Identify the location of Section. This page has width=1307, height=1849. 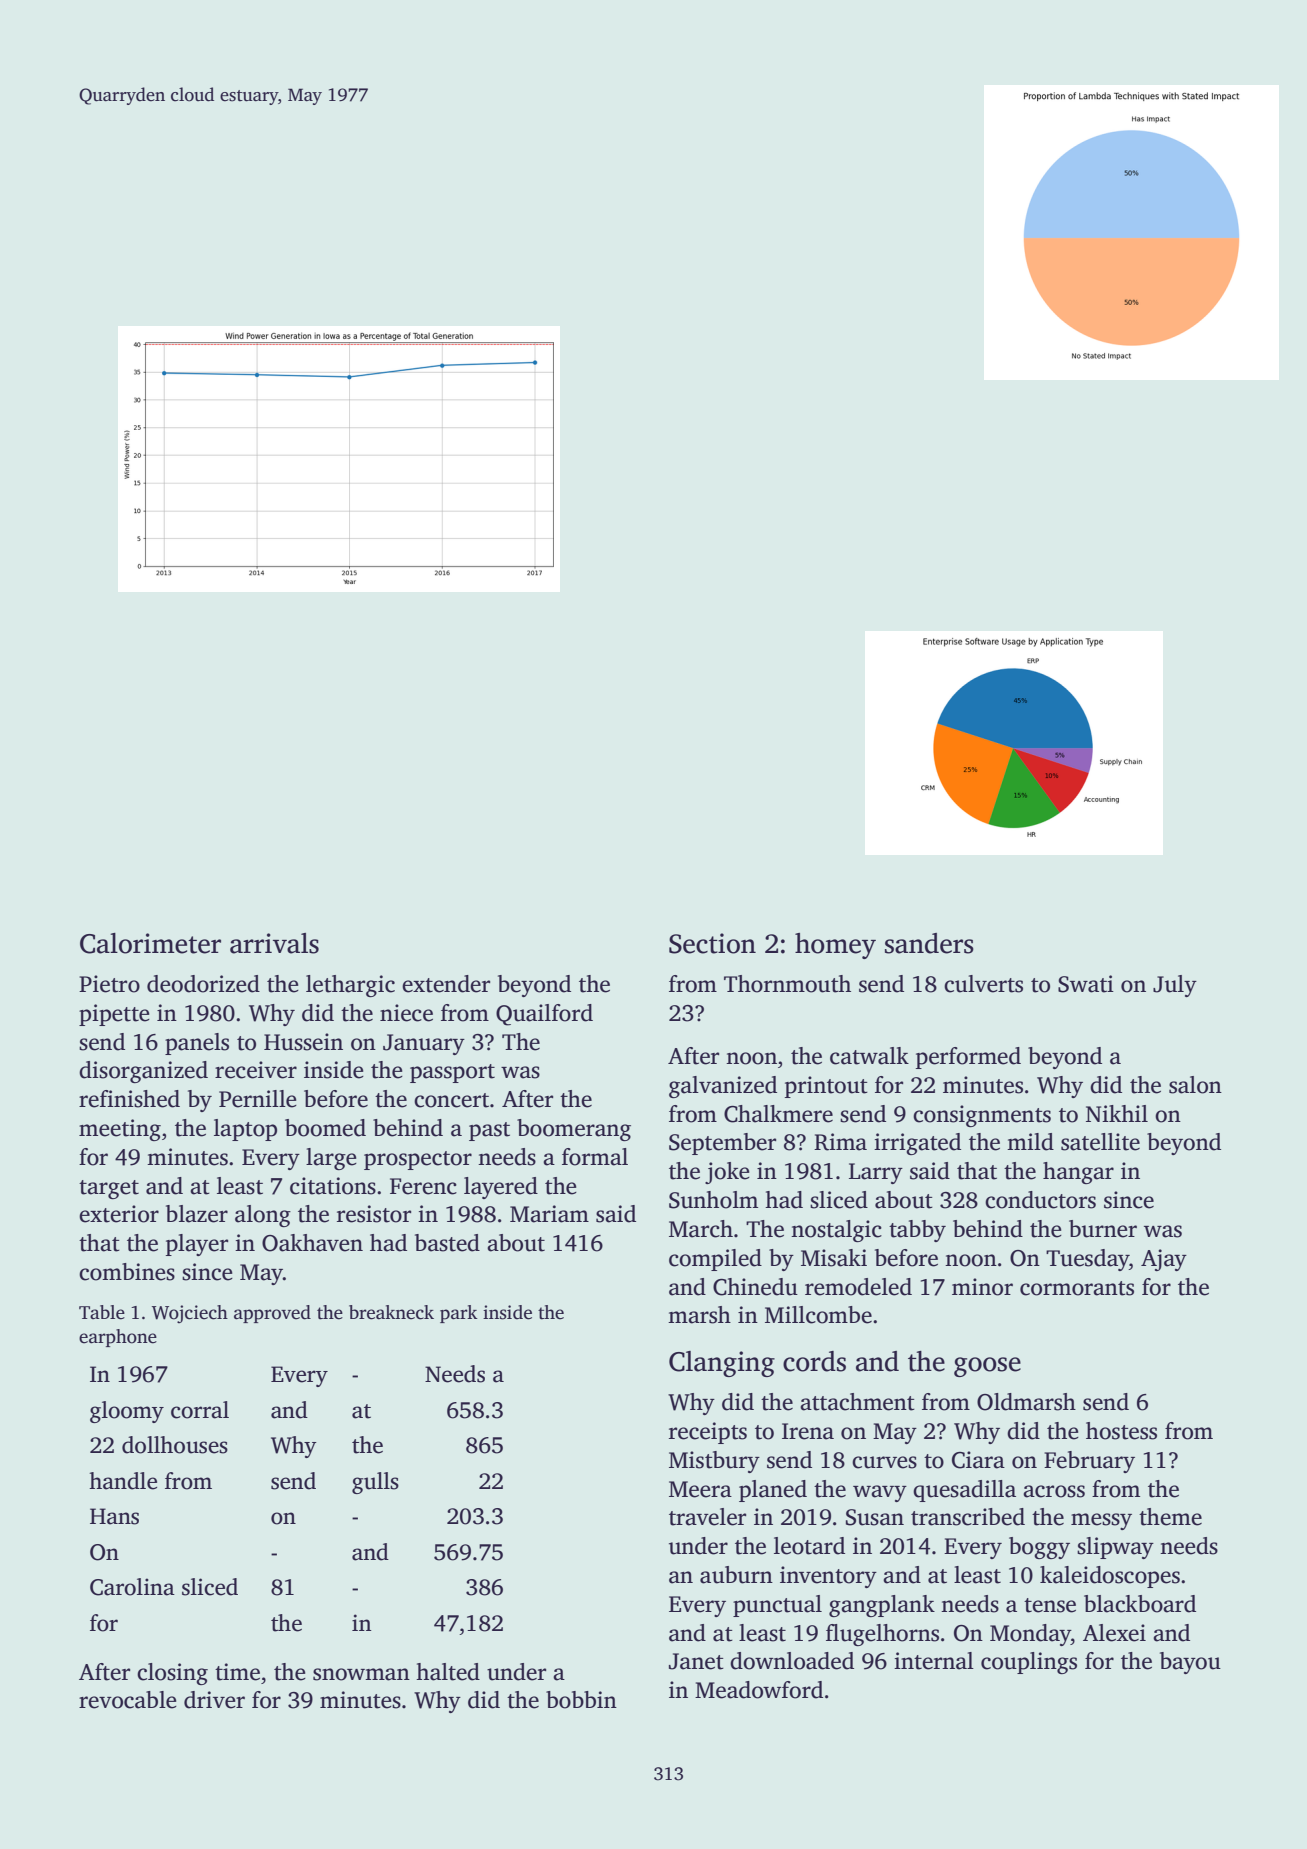
(712, 943).
